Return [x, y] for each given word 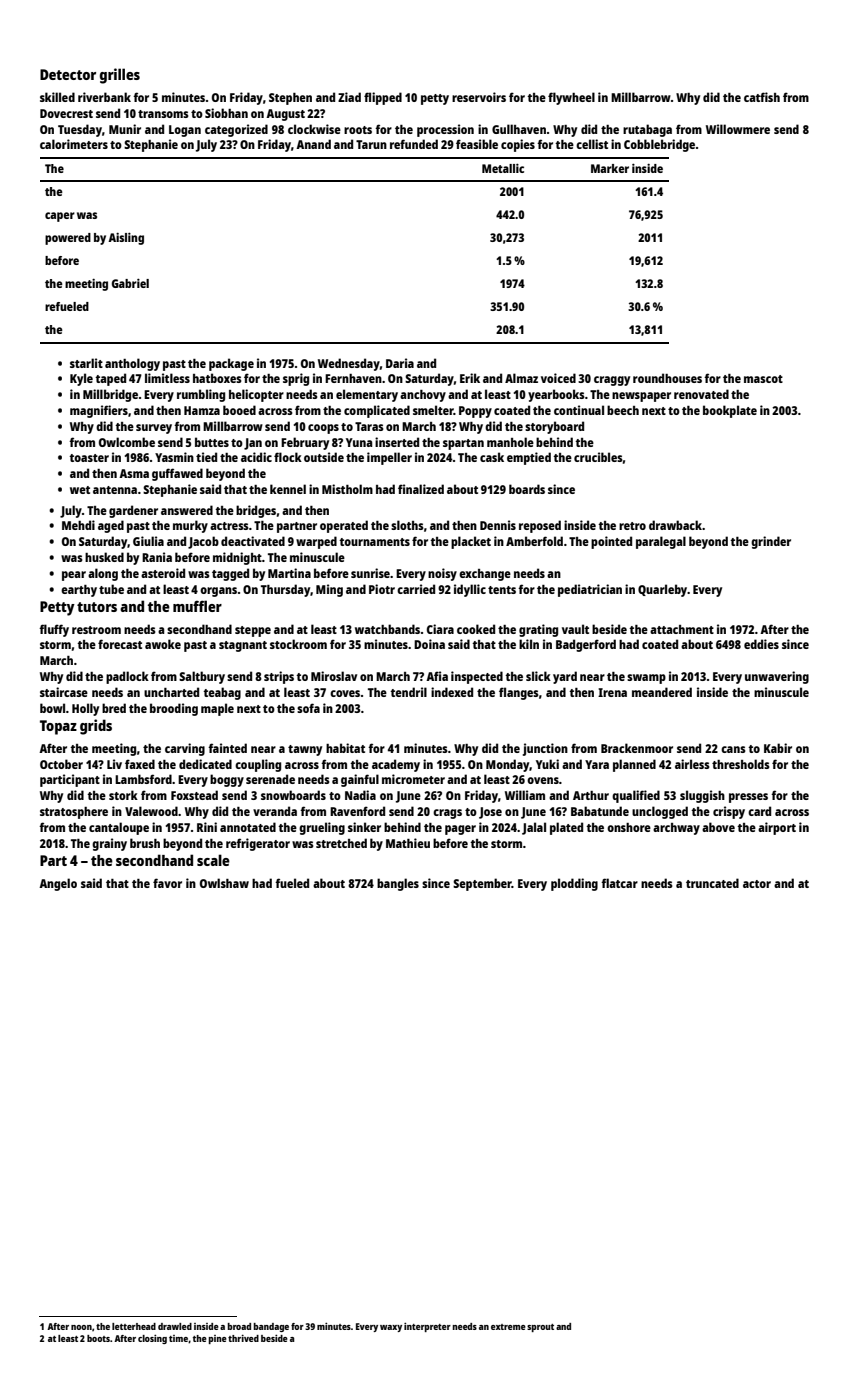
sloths [407, 525]
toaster [89, 458]
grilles [120, 76]
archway [676, 829]
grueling [322, 828]
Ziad [349, 97]
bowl [52, 708]
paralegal [661, 542]
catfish [762, 97]
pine [218, 1339]
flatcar [619, 883]
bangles [398, 884]
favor [167, 883]
